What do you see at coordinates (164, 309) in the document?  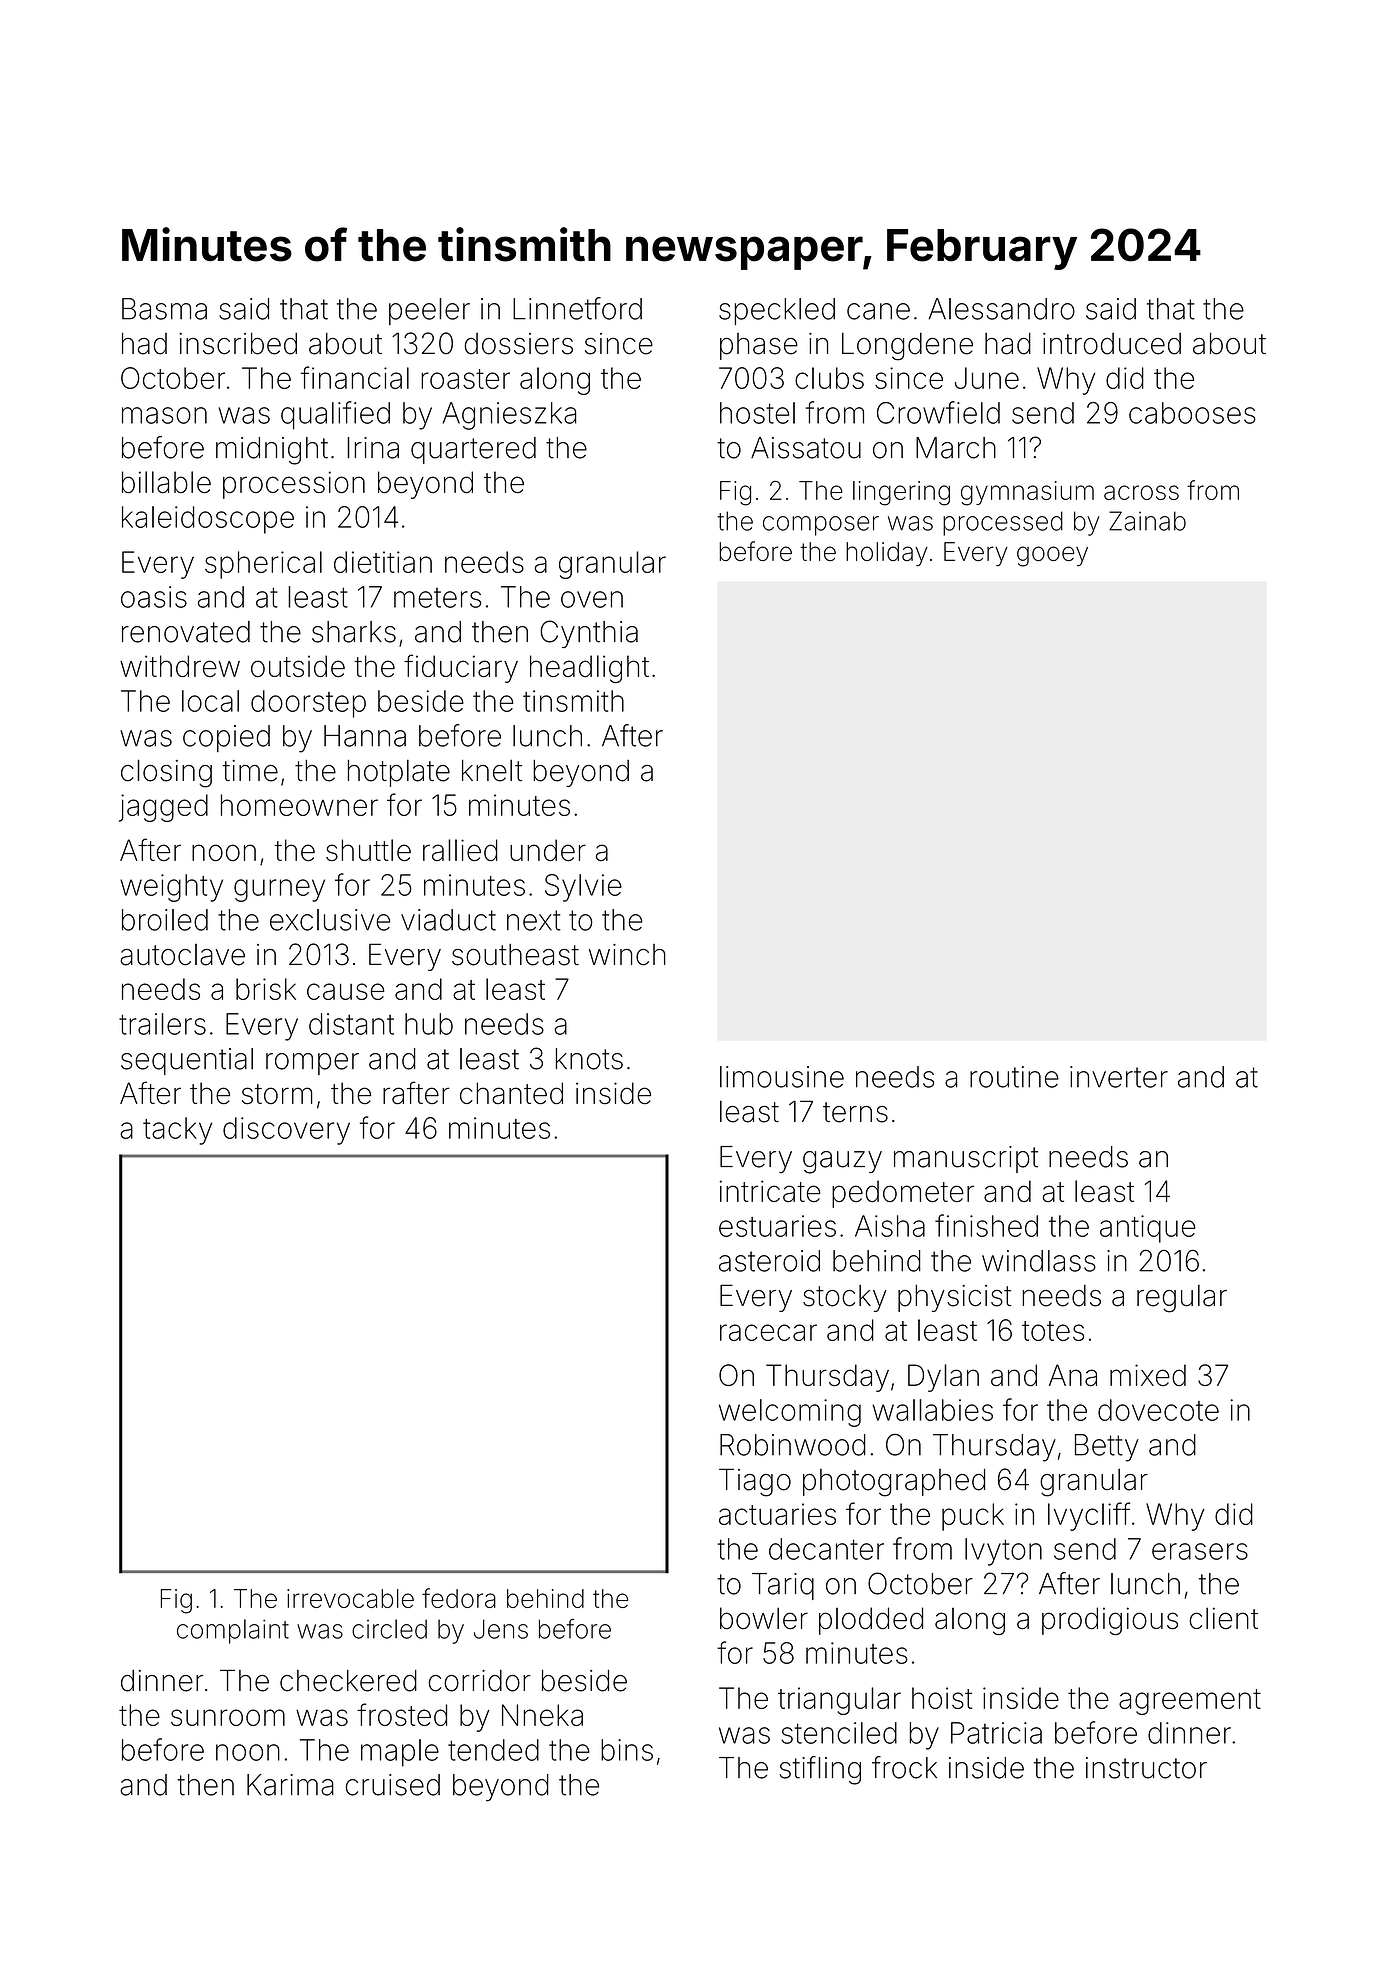 I see `Basma` at bounding box center [164, 309].
